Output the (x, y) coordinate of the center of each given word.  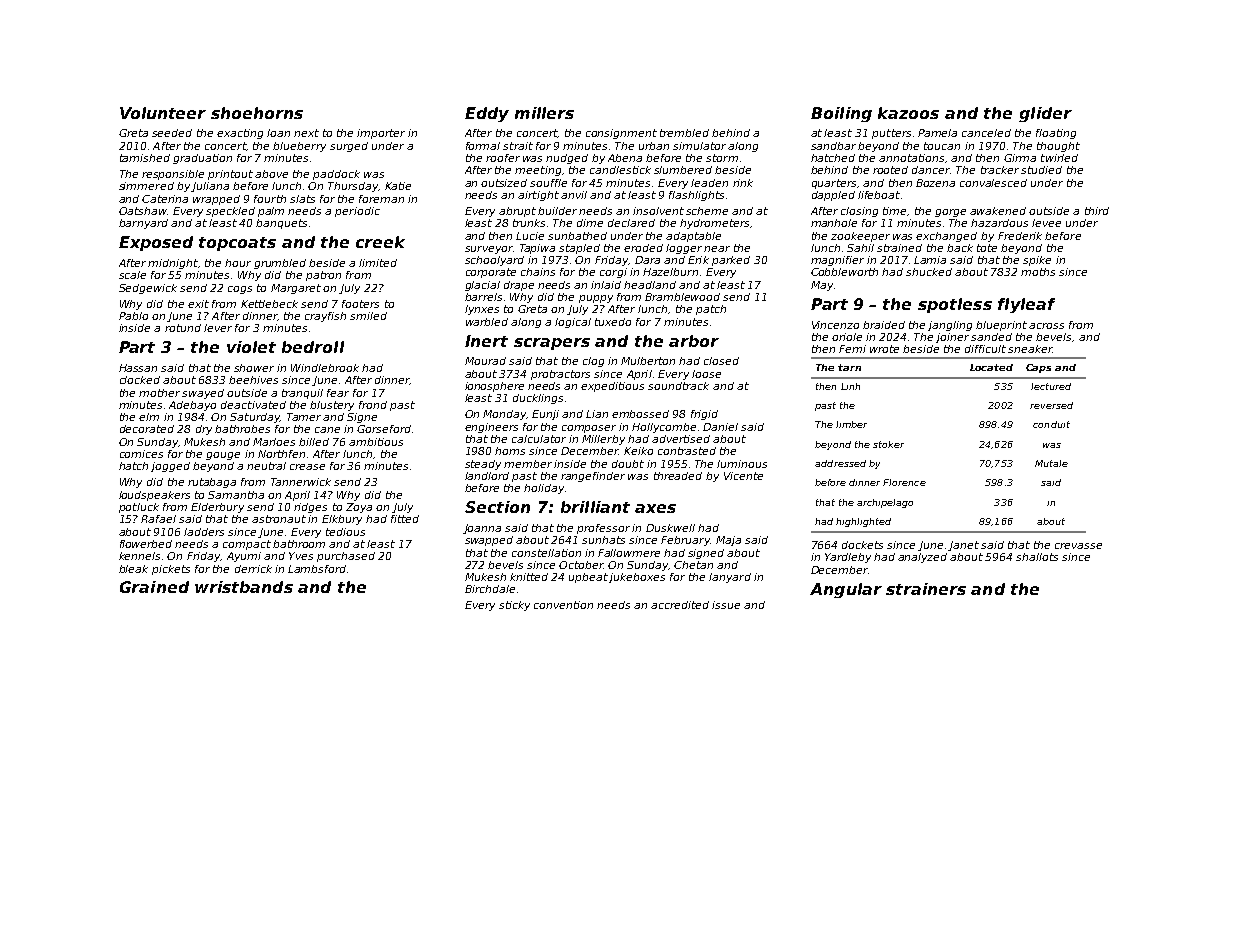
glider (1045, 114)
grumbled (280, 264)
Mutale (1051, 463)
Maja (728, 541)
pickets (171, 570)
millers (544, 113)
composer (589, 429)
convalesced (993, 183)
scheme (707, 211)
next (306, 133)
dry (204, 430)
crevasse (1078, 546)
